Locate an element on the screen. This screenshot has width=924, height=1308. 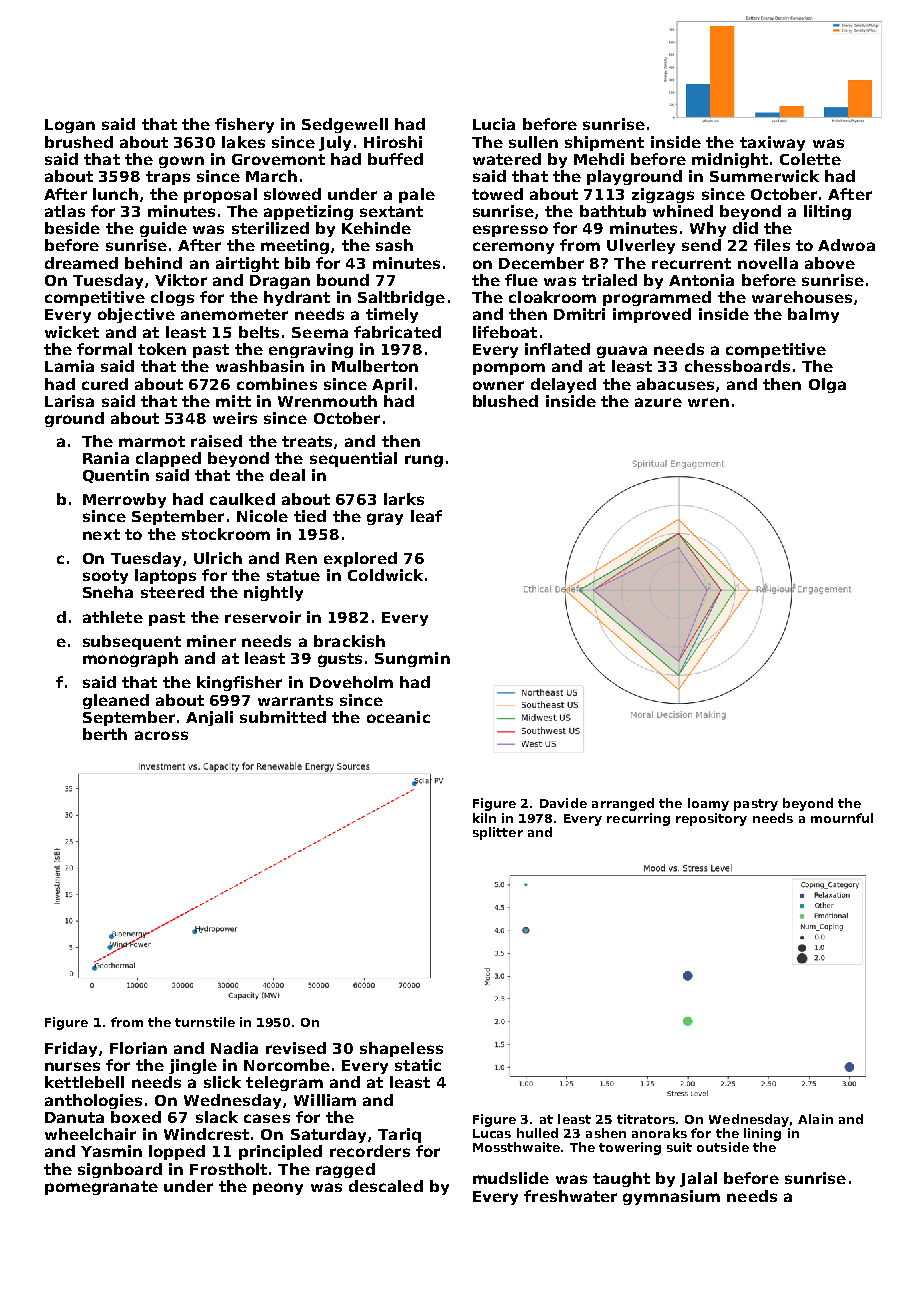
Coldwick is located at coordinates (385, 575).
